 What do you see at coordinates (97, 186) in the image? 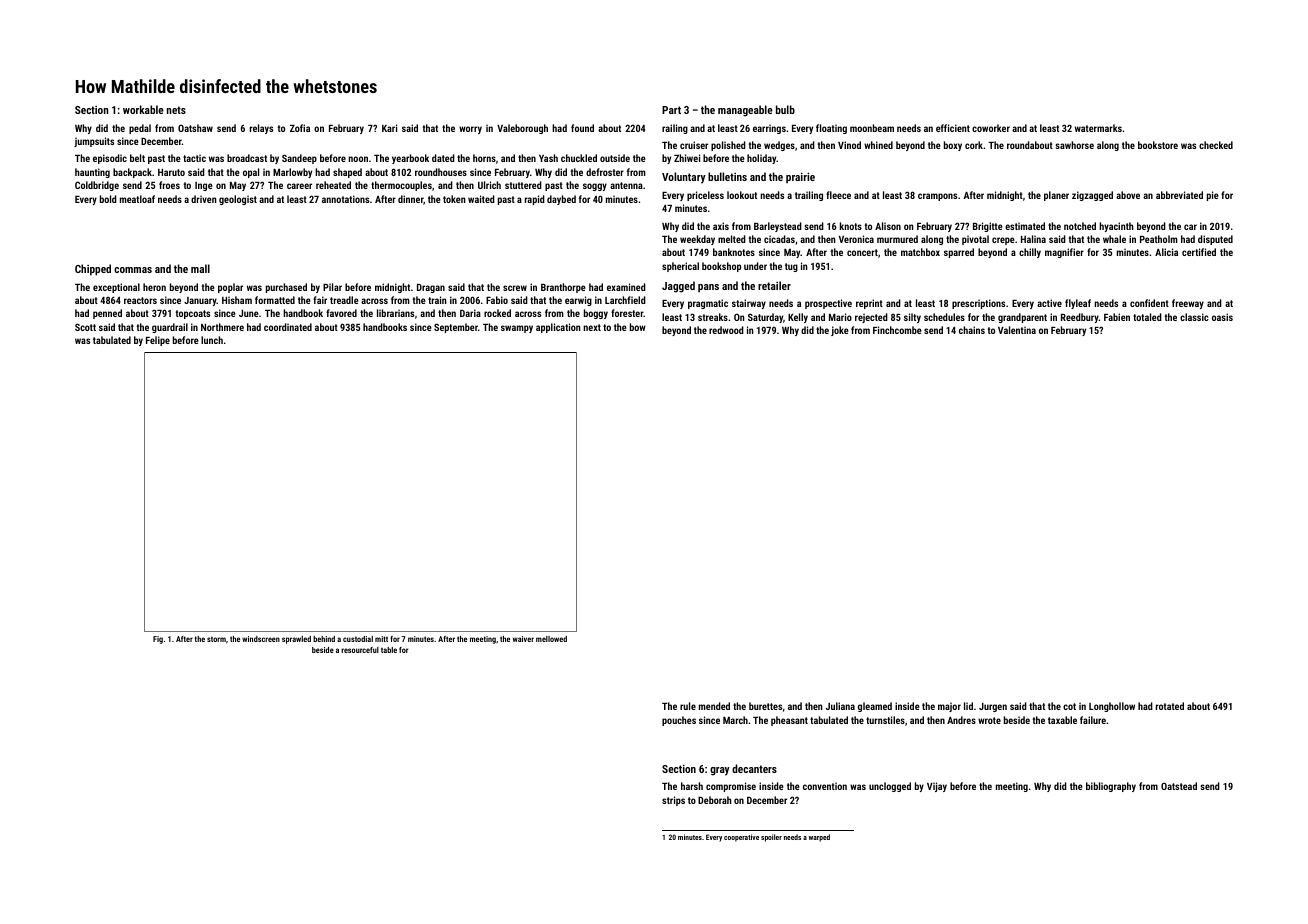
I see `Coldbridge` at bounding box center [97, 186].
